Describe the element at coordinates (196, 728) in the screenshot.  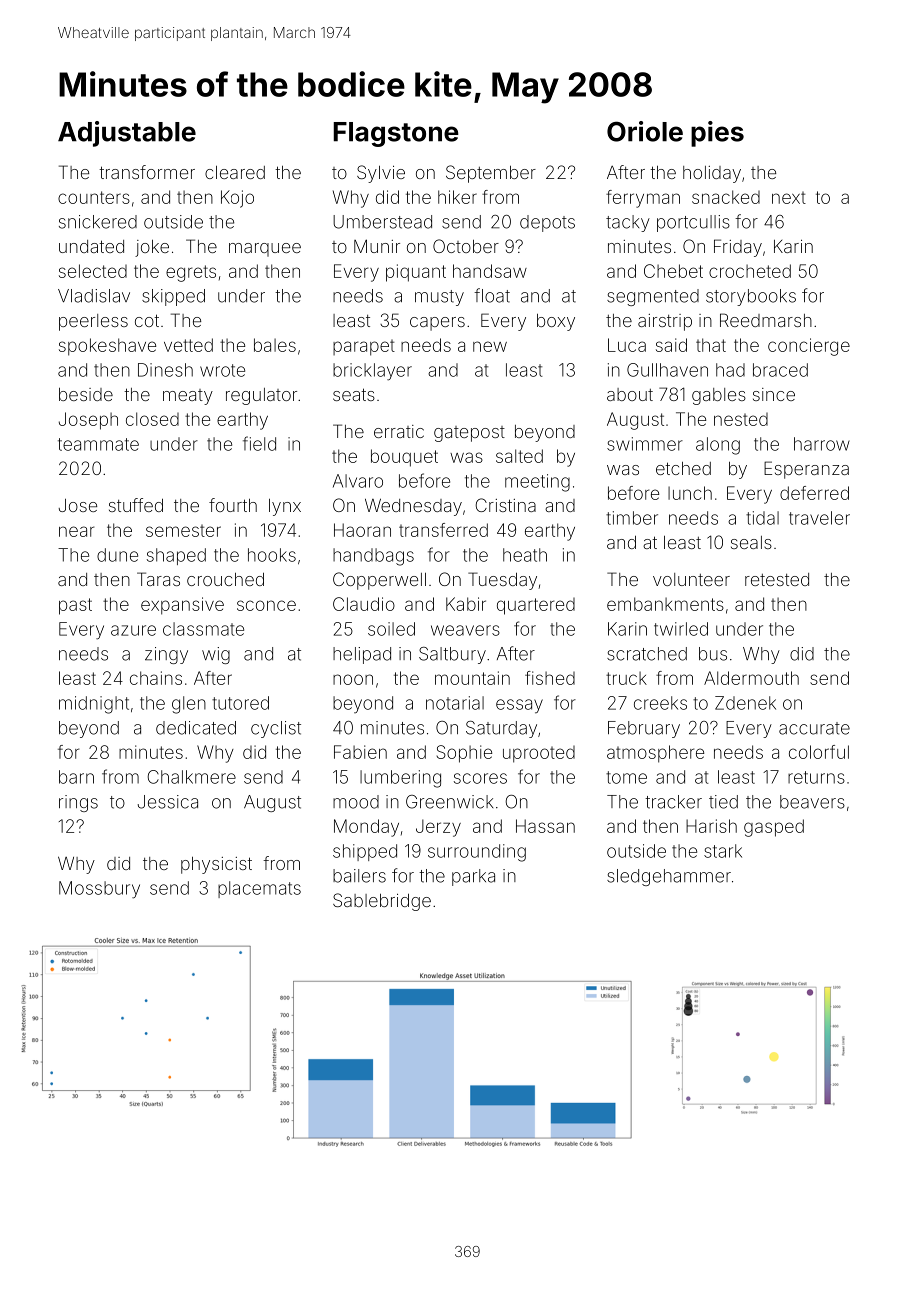
I see `dedicated` at that location.
